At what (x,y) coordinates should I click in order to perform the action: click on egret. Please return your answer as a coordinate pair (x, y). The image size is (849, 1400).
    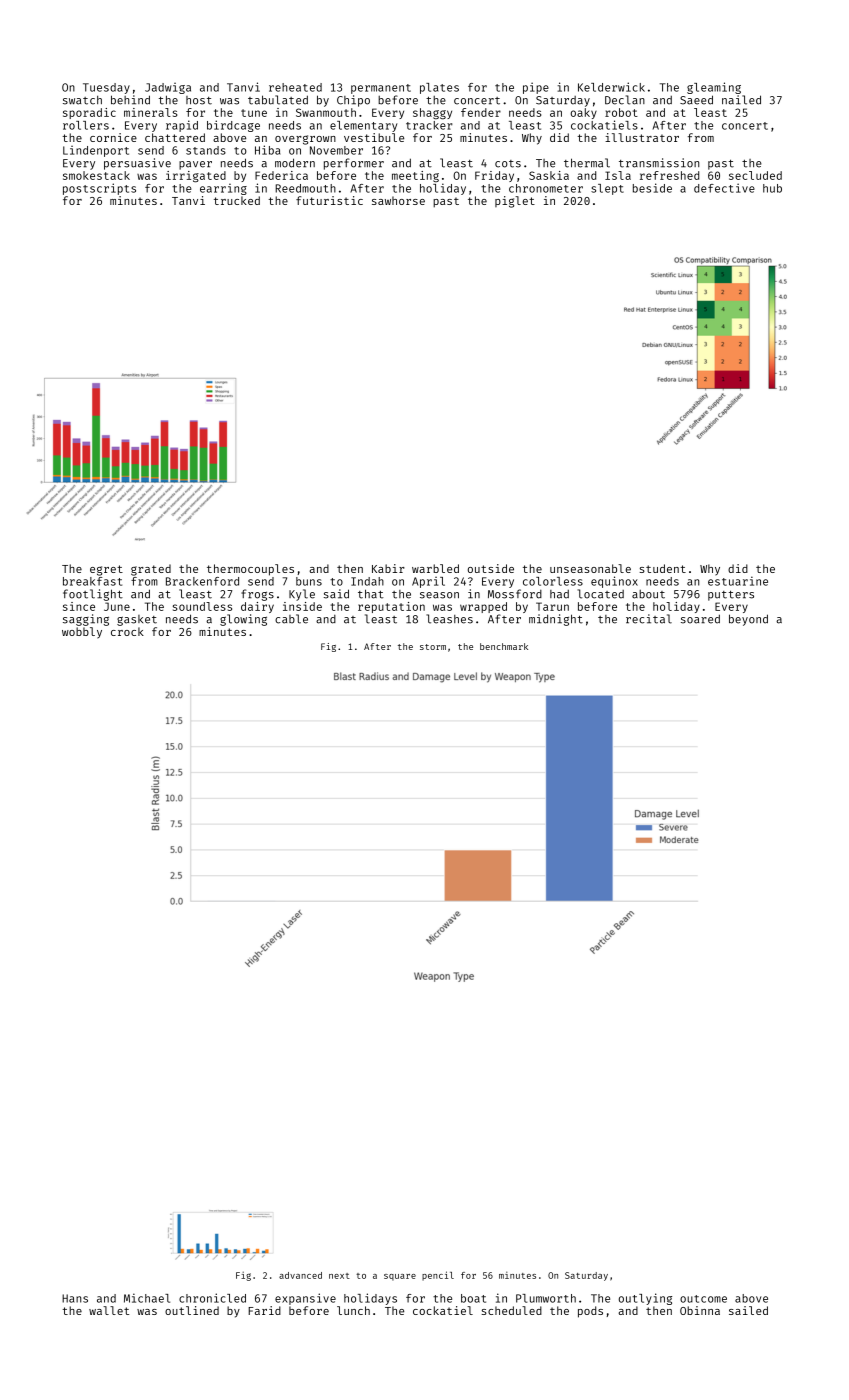
    Looking at the image, I should click on (106, 570).
